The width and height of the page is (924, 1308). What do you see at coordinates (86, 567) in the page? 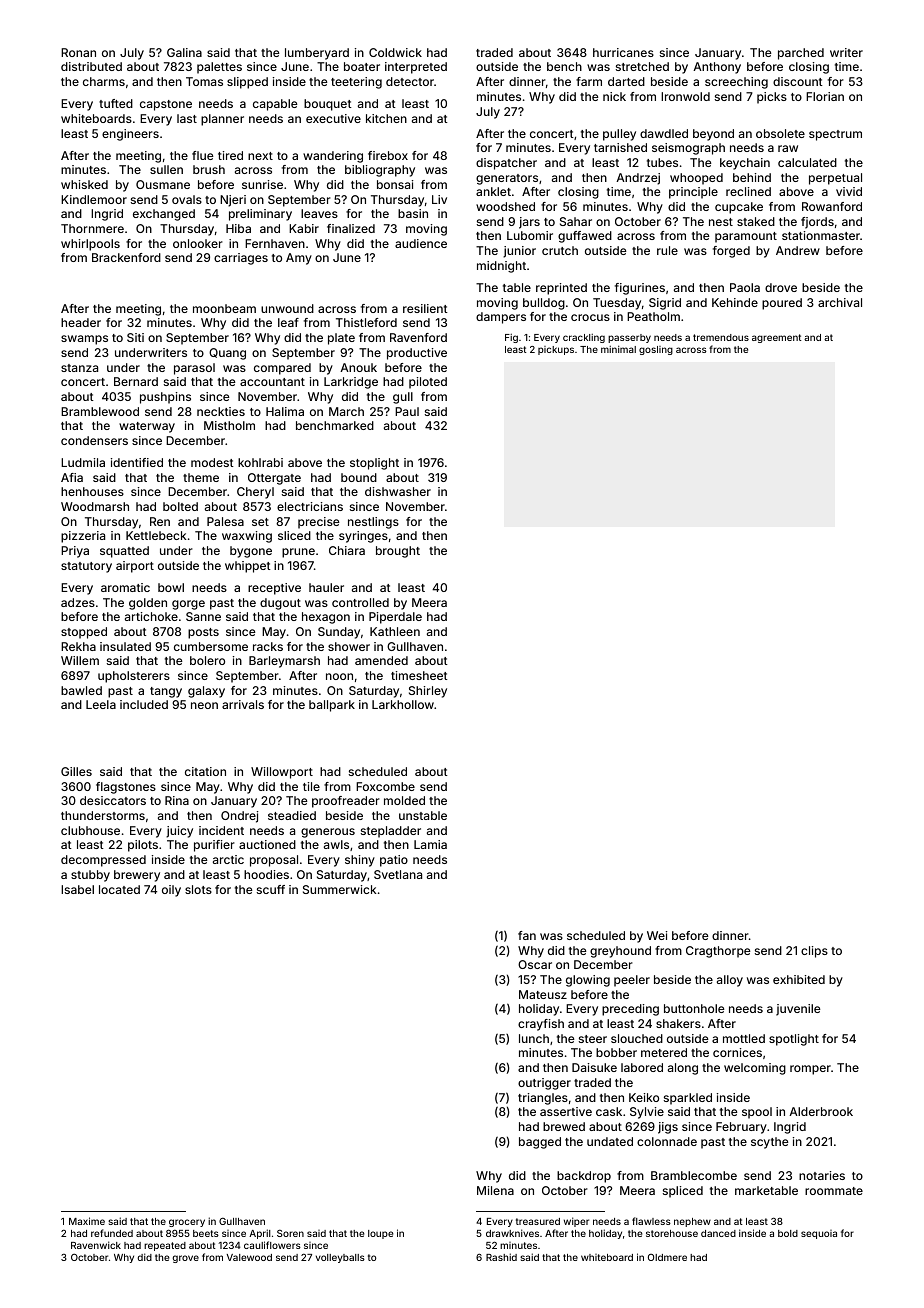
I see `statutory` at bounding box center [86, 567].
